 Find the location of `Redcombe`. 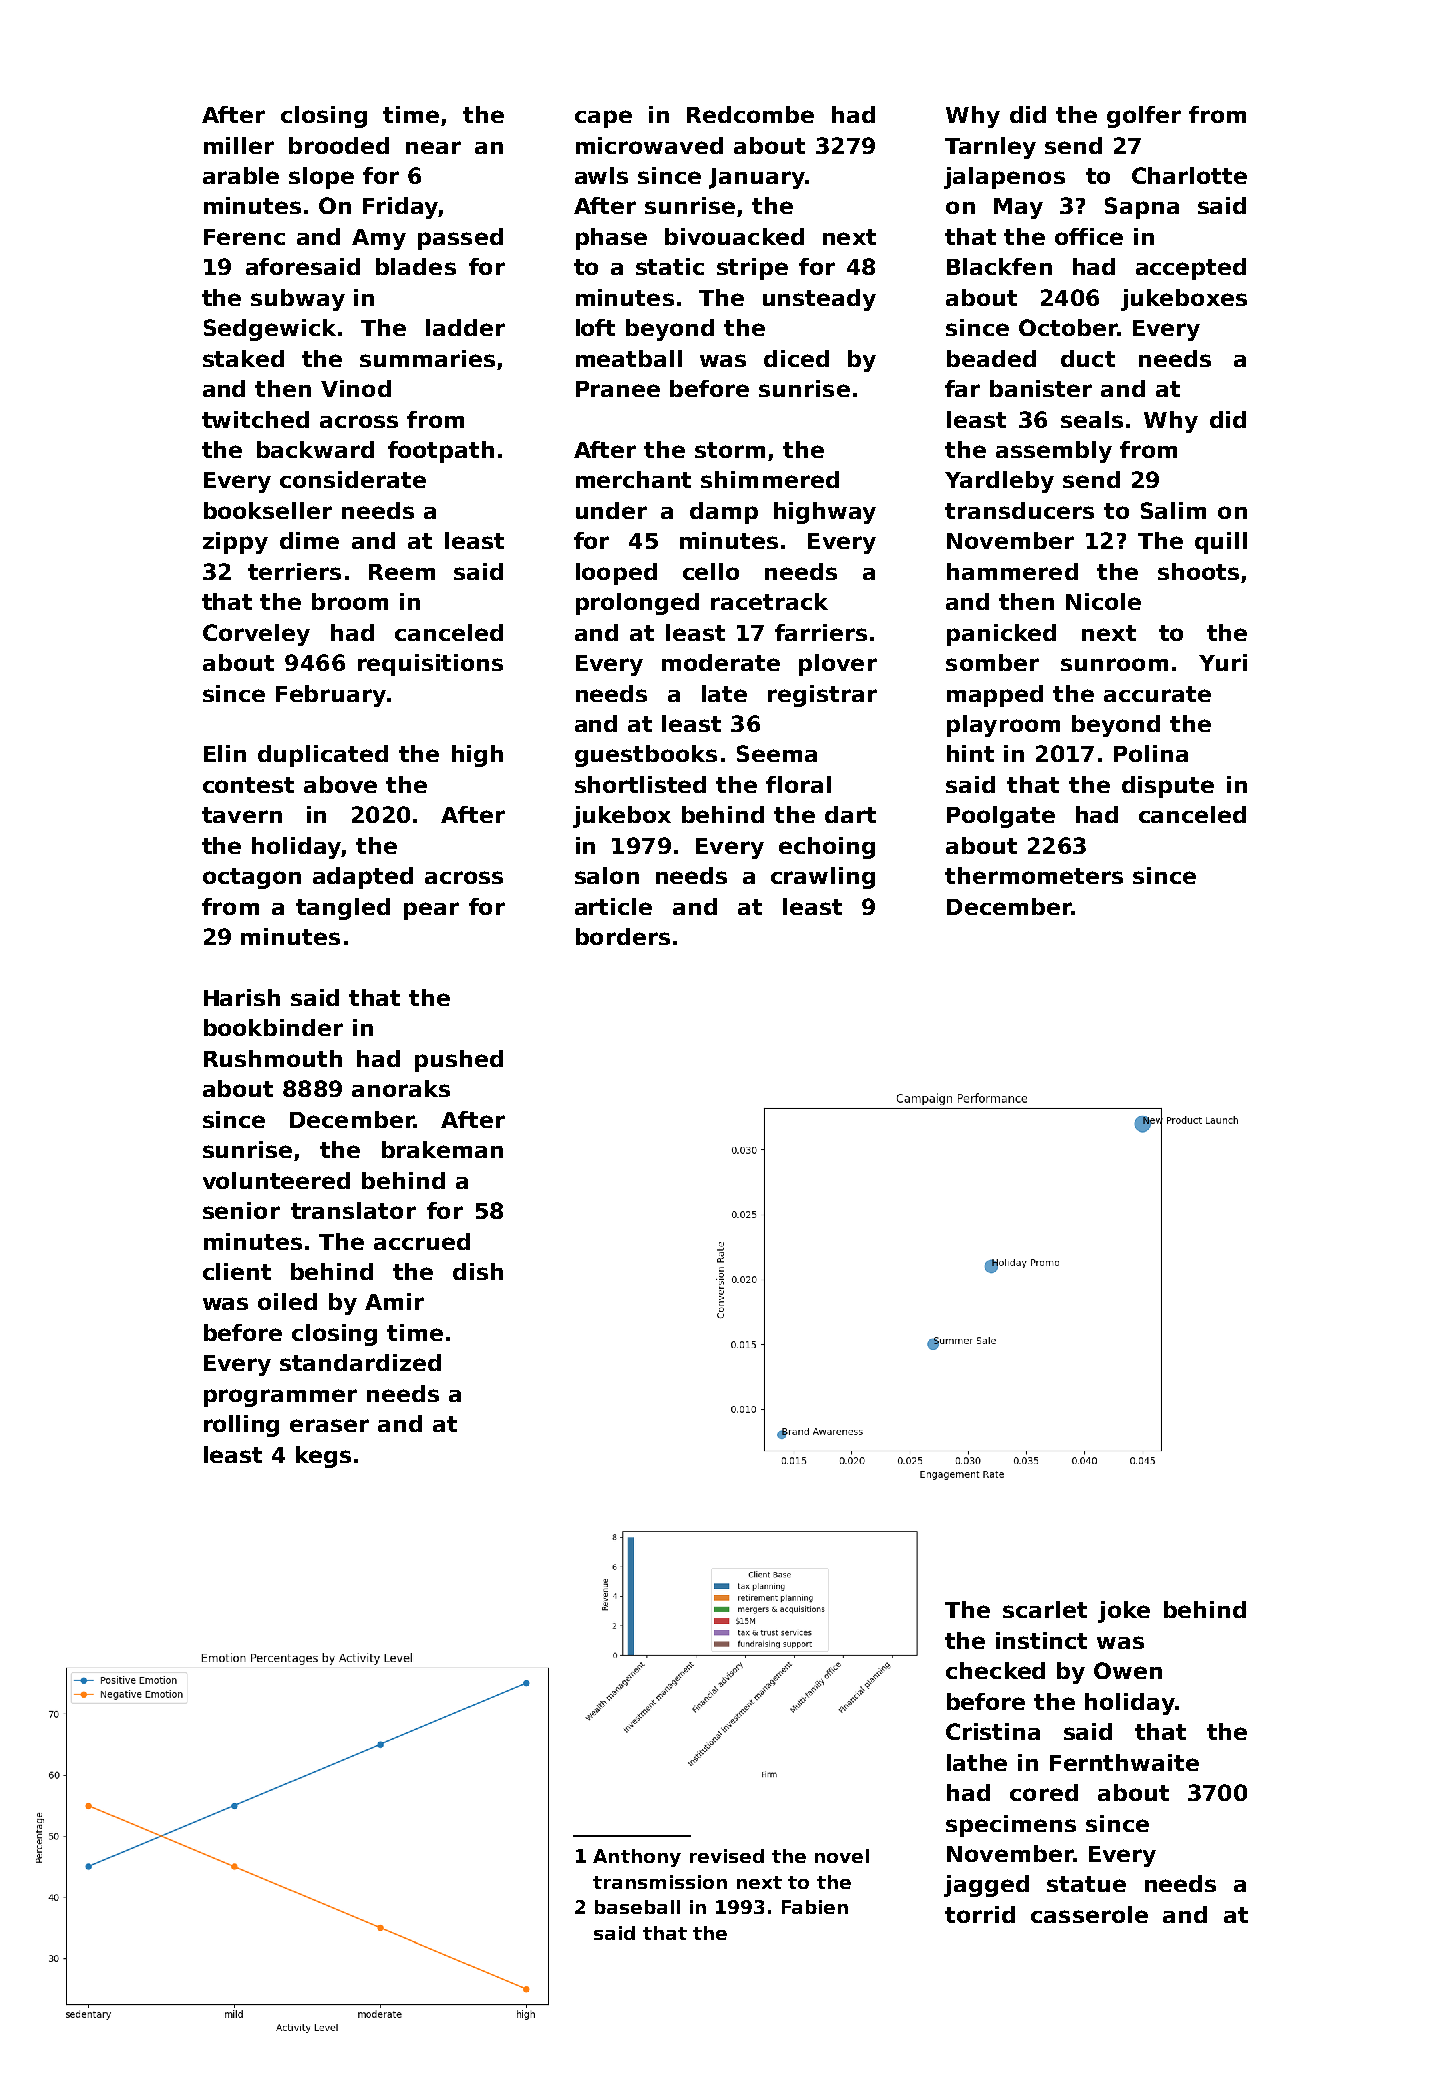

Redcombe is located at coordinates (750, 114).
